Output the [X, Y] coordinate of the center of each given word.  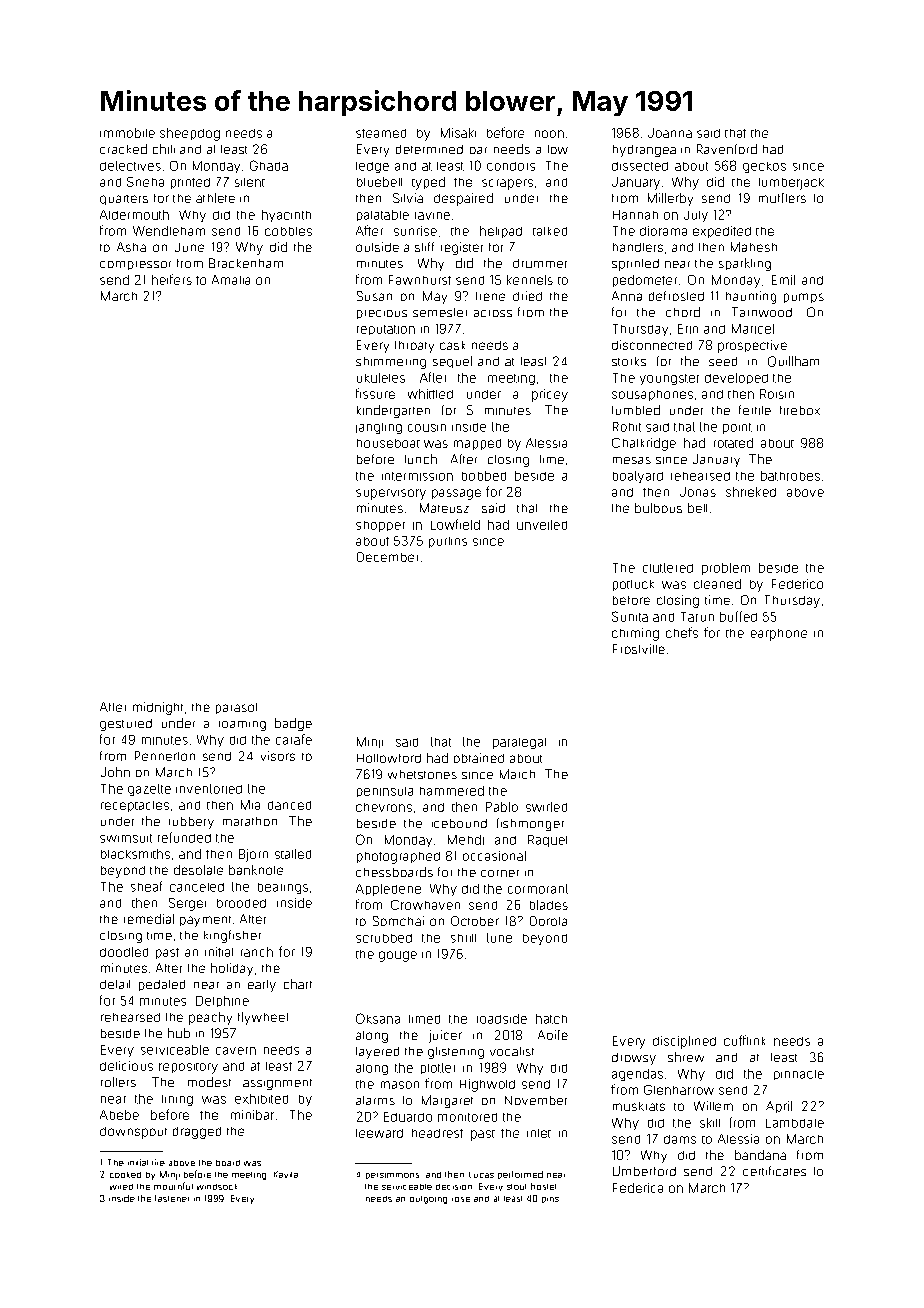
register [462, 248]
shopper [380, 526]
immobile [127, 133]
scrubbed [384, 938]
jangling [379, 428]
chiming [635, 634]
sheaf [146, 886]
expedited [722, 232]
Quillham [793, 361]
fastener [172, 1198]
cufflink [744, 1040]
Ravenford [727, 149]
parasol [236, 708]
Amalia [231, 280]
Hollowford [389, 758]
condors [511, 166]
